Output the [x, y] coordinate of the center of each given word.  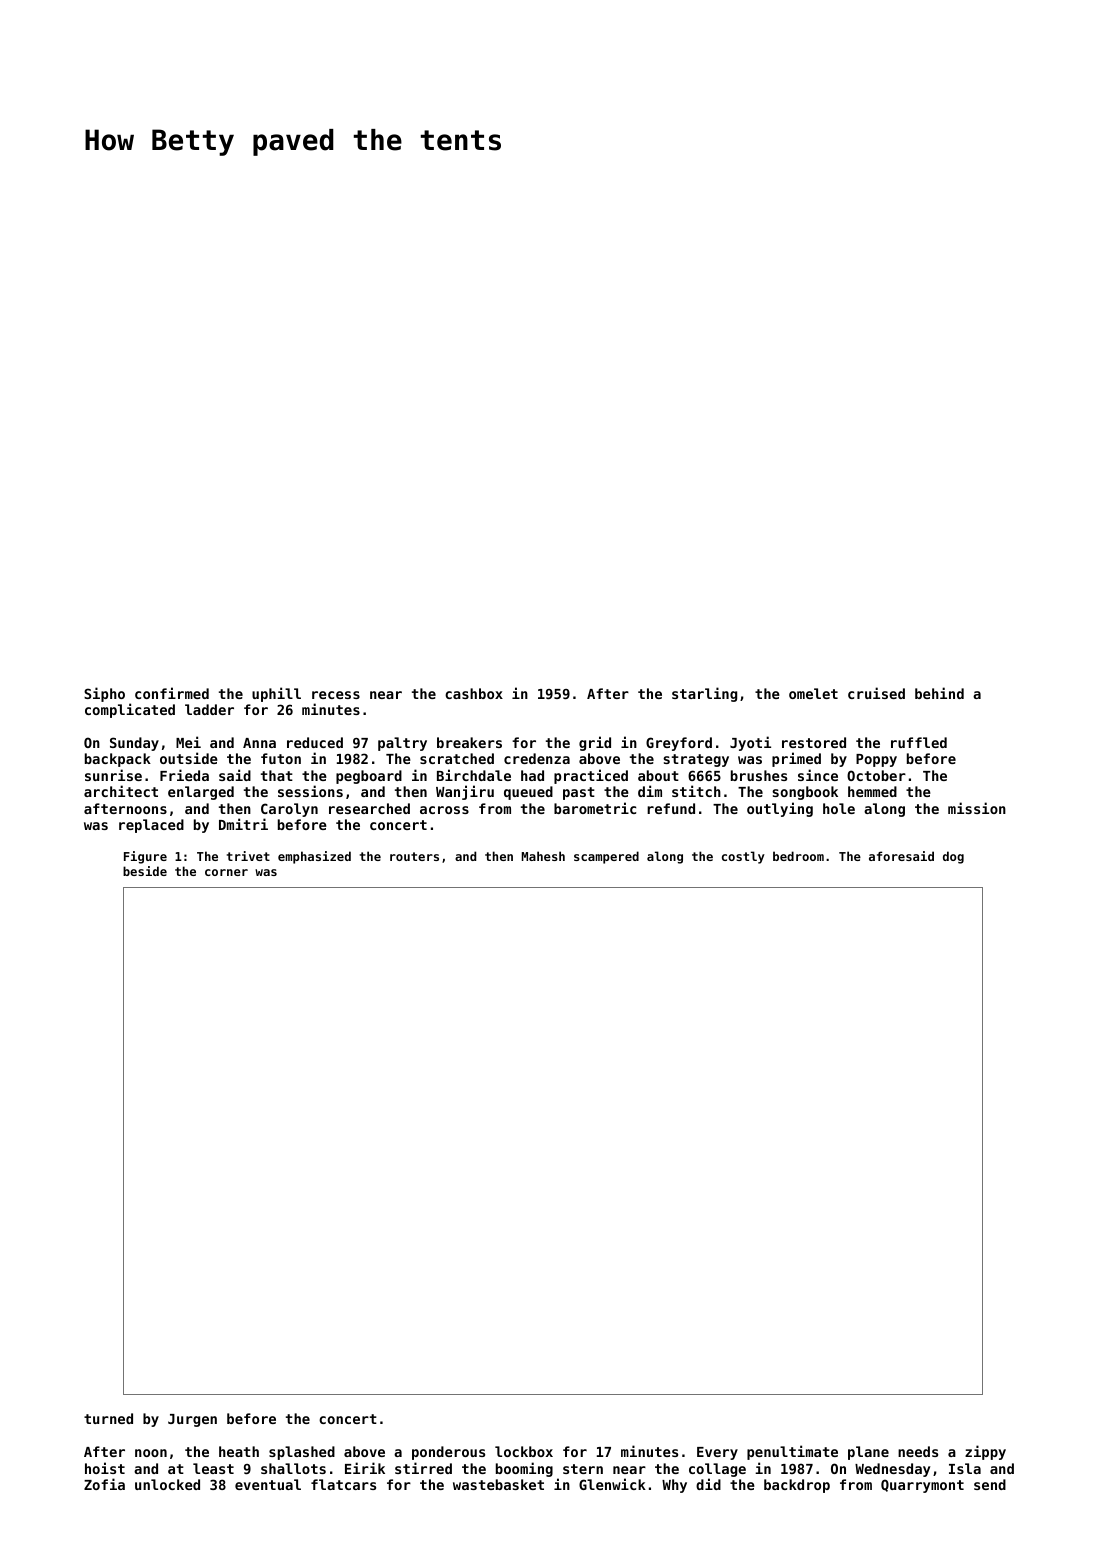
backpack [118, 760]
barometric [595, 808]
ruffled [919, 742]
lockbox [524, 1451]
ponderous [448, 1453]
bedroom [798, 856]
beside [145, 871]
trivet [248, 856]
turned [108, 1418]
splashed [302, 1453]
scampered [606, 857]
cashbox [474, 693]
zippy [985, 1452]
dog [953, 857]
